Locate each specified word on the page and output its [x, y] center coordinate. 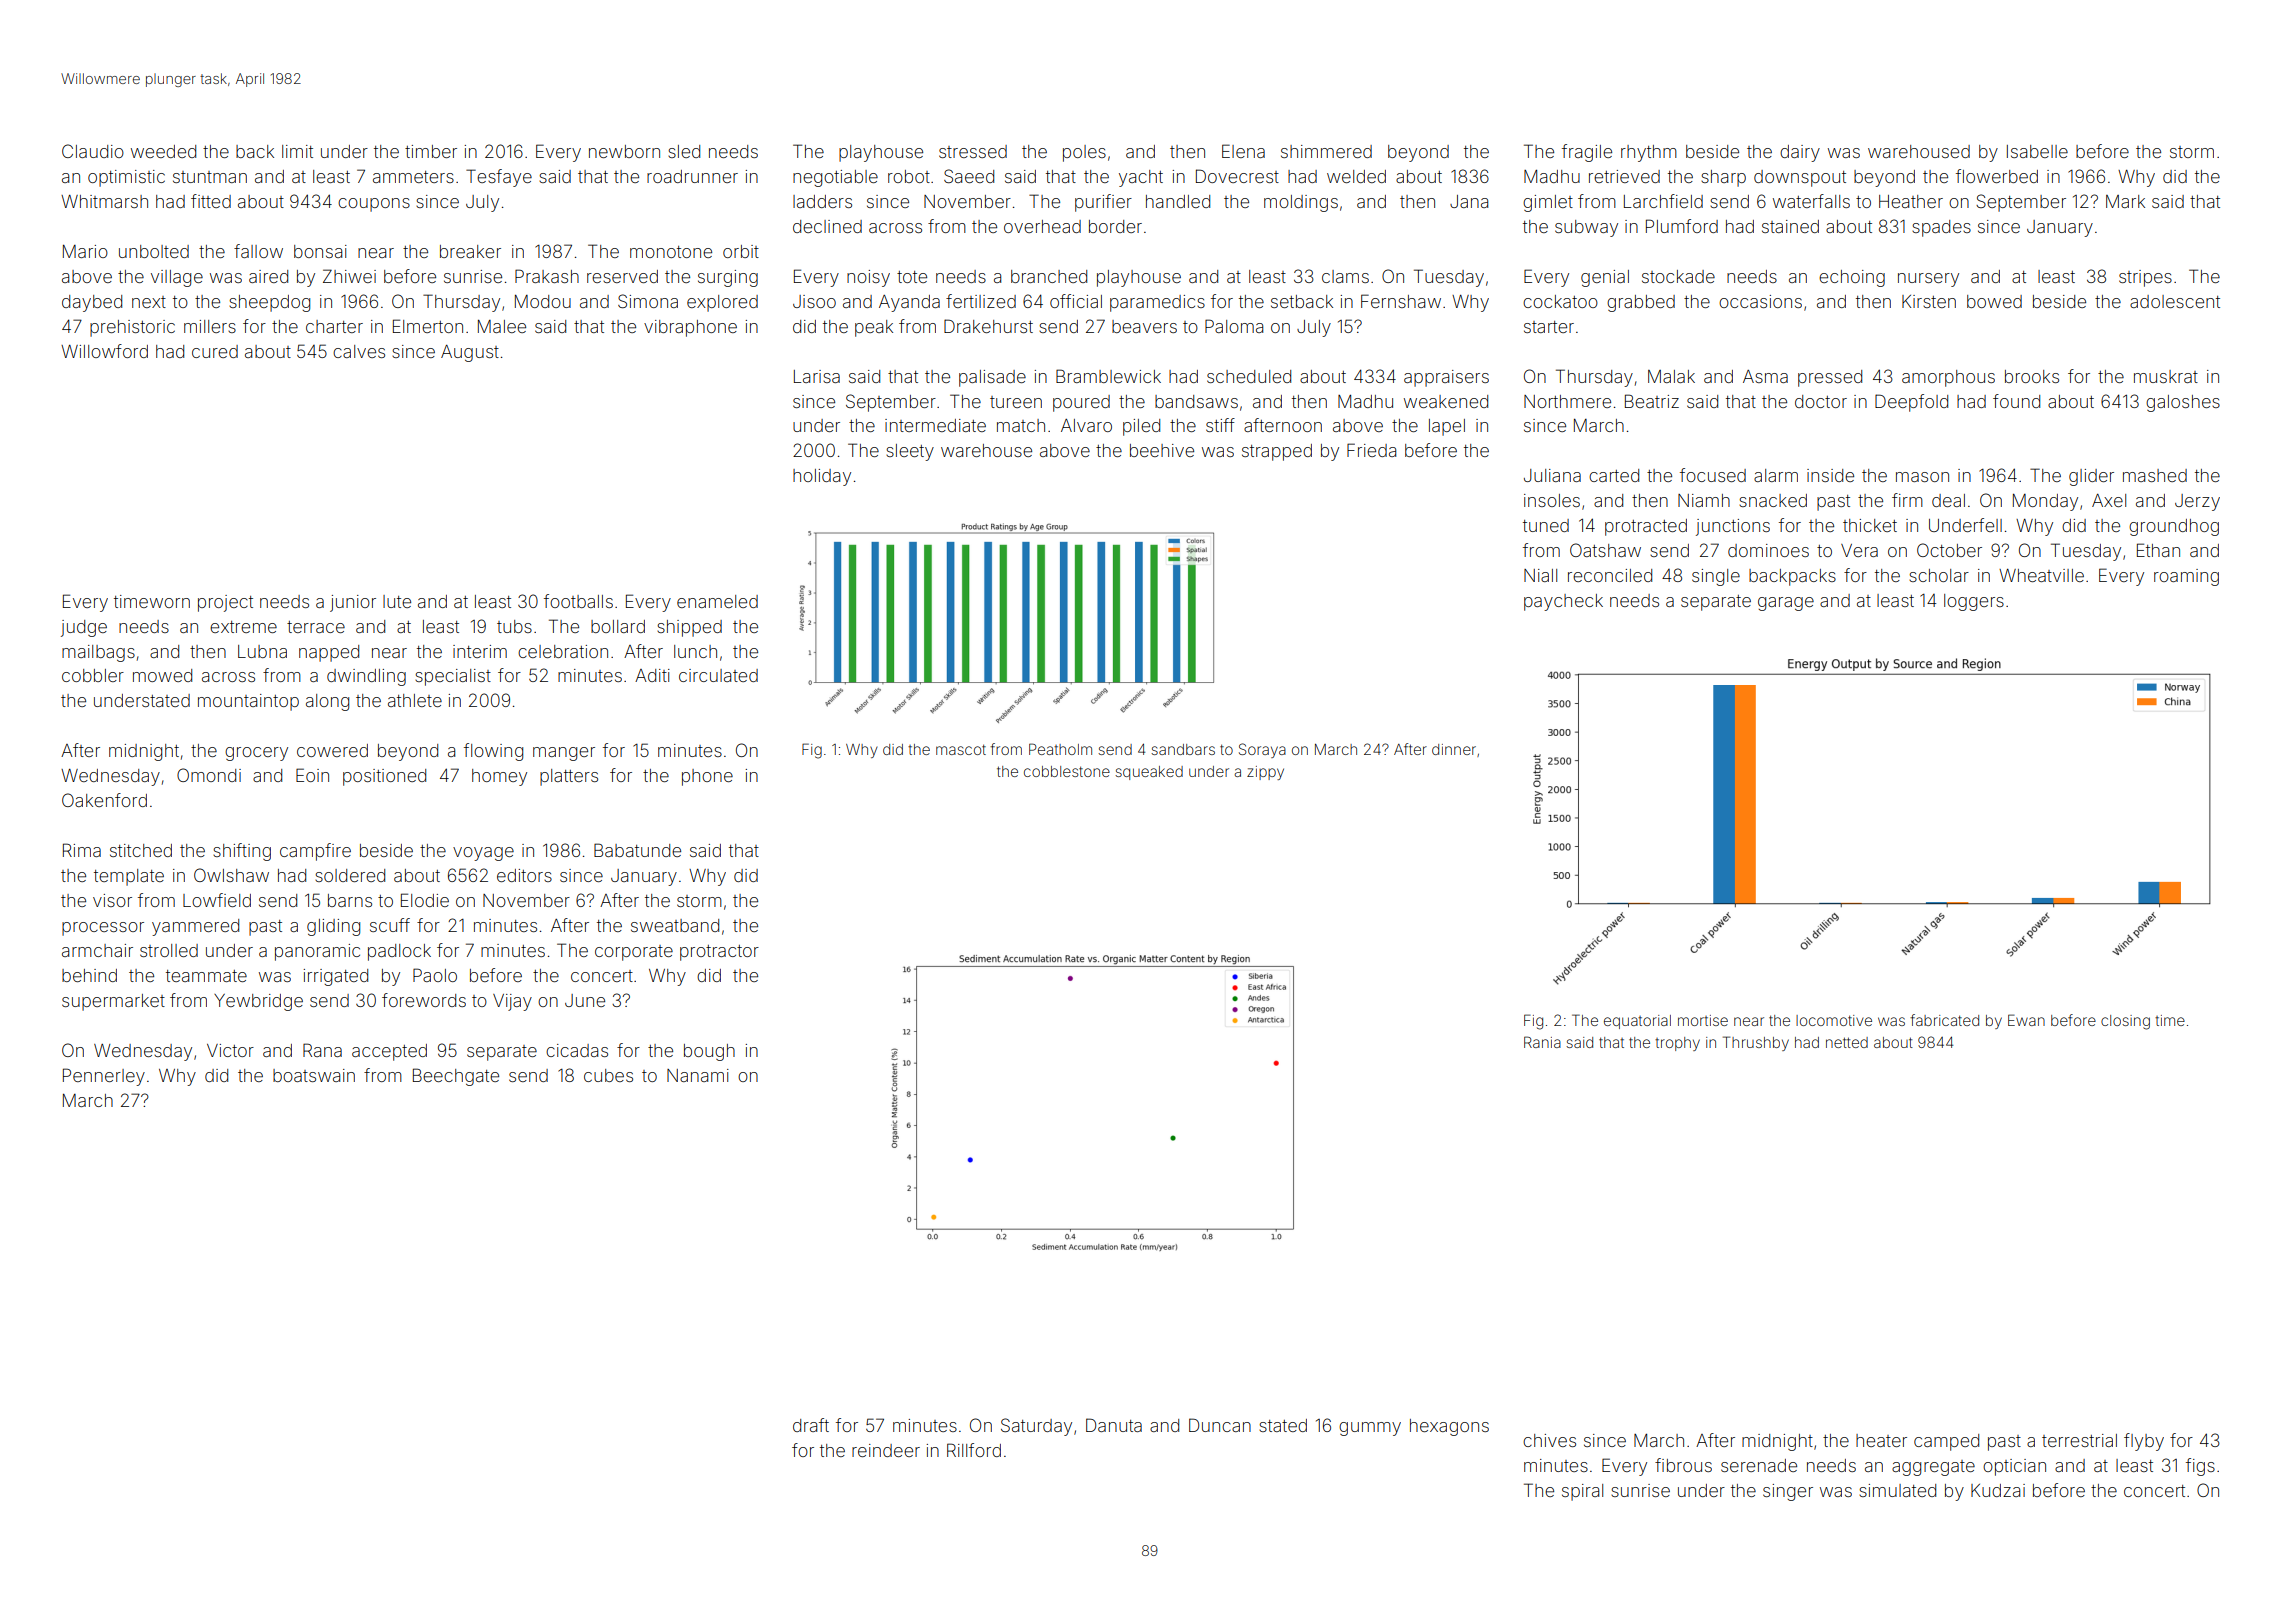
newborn [624, 151]
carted [1614, 475]
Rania [1542, 1042]
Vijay [512, 1002]
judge [84, 628]
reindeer [886, 1450]
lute [397, 601]
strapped [1277, 452]
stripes [2145, 278]
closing [2125, 1022]
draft [811, 1425]
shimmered [1326, 151]
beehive [1162, 450]
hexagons [1449, 1427]
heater [1881, 1440]
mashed [2155, 475]
